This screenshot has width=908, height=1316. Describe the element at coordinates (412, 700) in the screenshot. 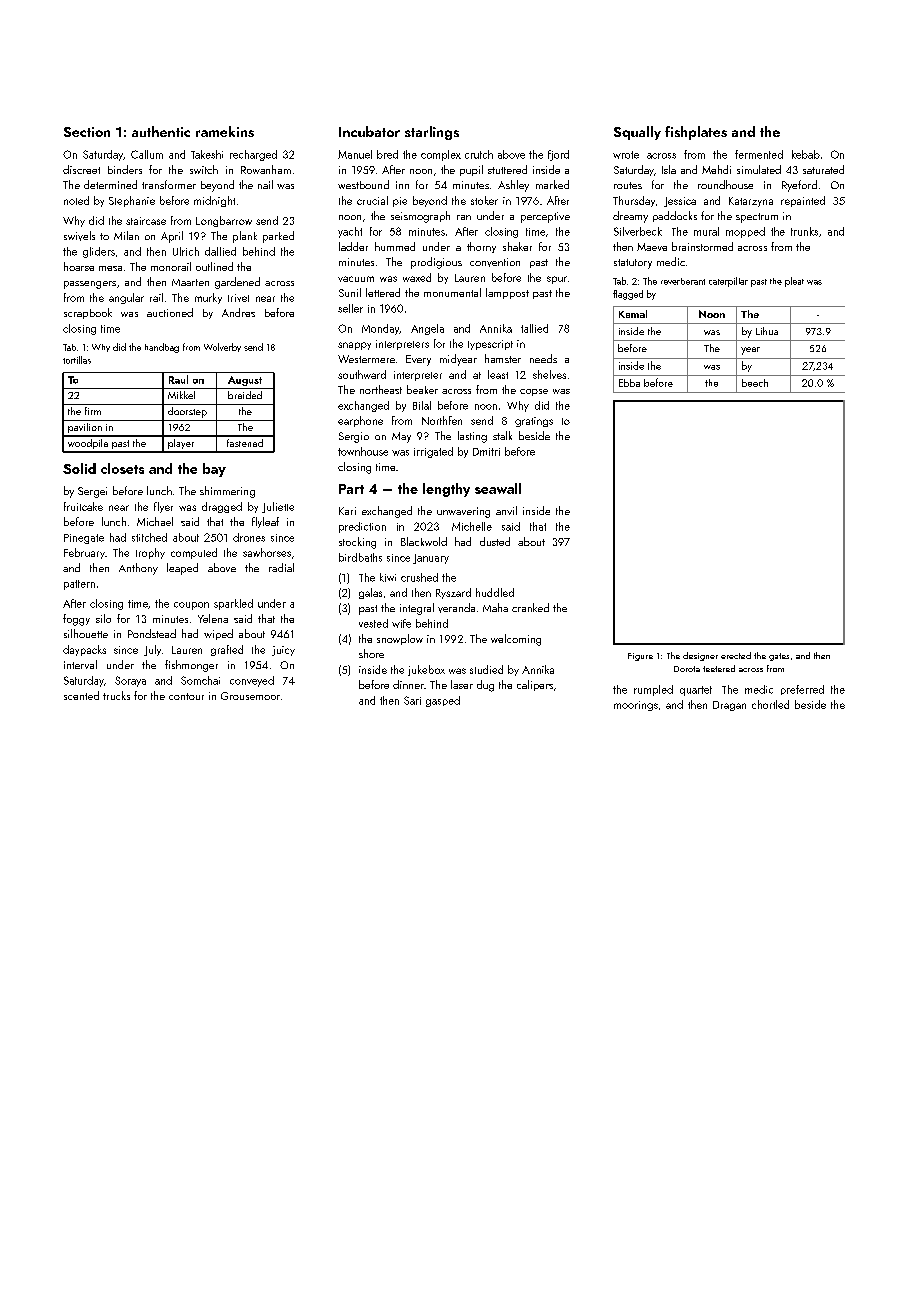

I see `Sari` at that location.
